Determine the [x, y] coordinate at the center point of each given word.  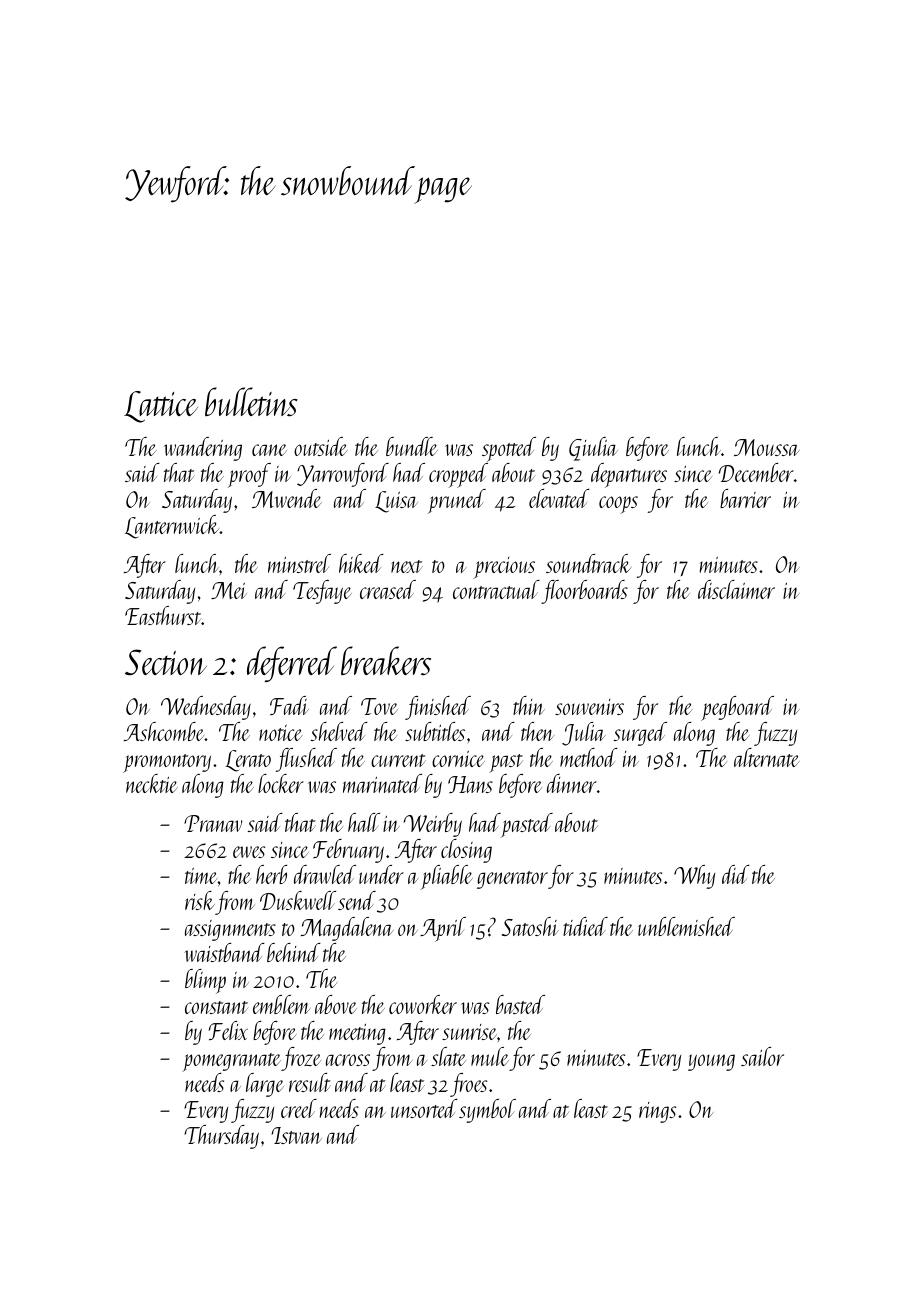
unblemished [686, 926]
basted [520, 1004]
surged [640, 734]
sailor [762, 1056]
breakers [386, 660]
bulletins [251, 401]
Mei [229, 590]
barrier [745, 498]
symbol [487, 1111]
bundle [412, 446]
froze [301, 1059]
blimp [205, 981]
